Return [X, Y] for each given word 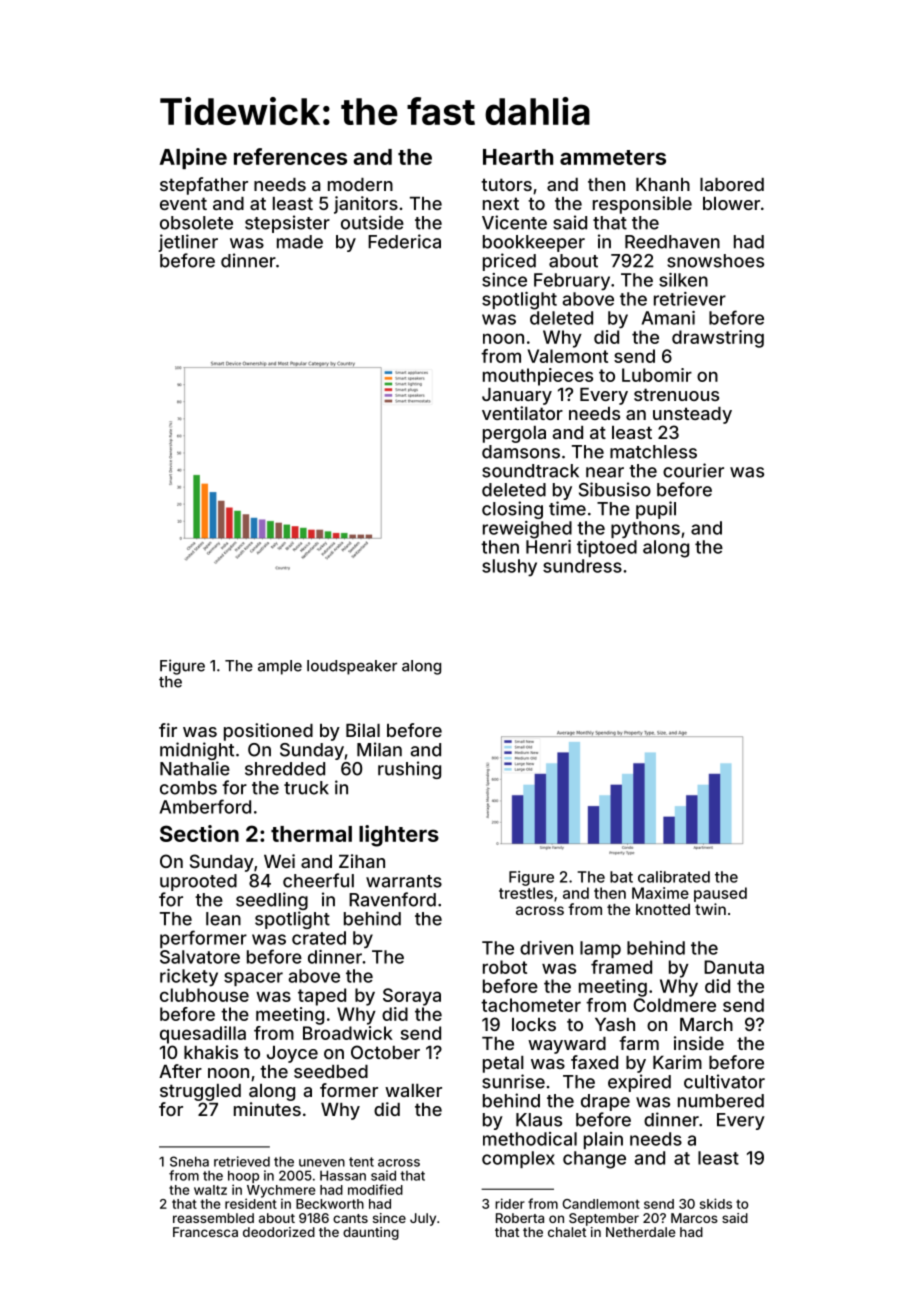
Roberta [520, 1218]
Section [199, 833]
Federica [404, 241]
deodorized [279, 1232]
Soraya [412, 997]
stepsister [287, 224]
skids [716, 1203]
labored [732, 184]
